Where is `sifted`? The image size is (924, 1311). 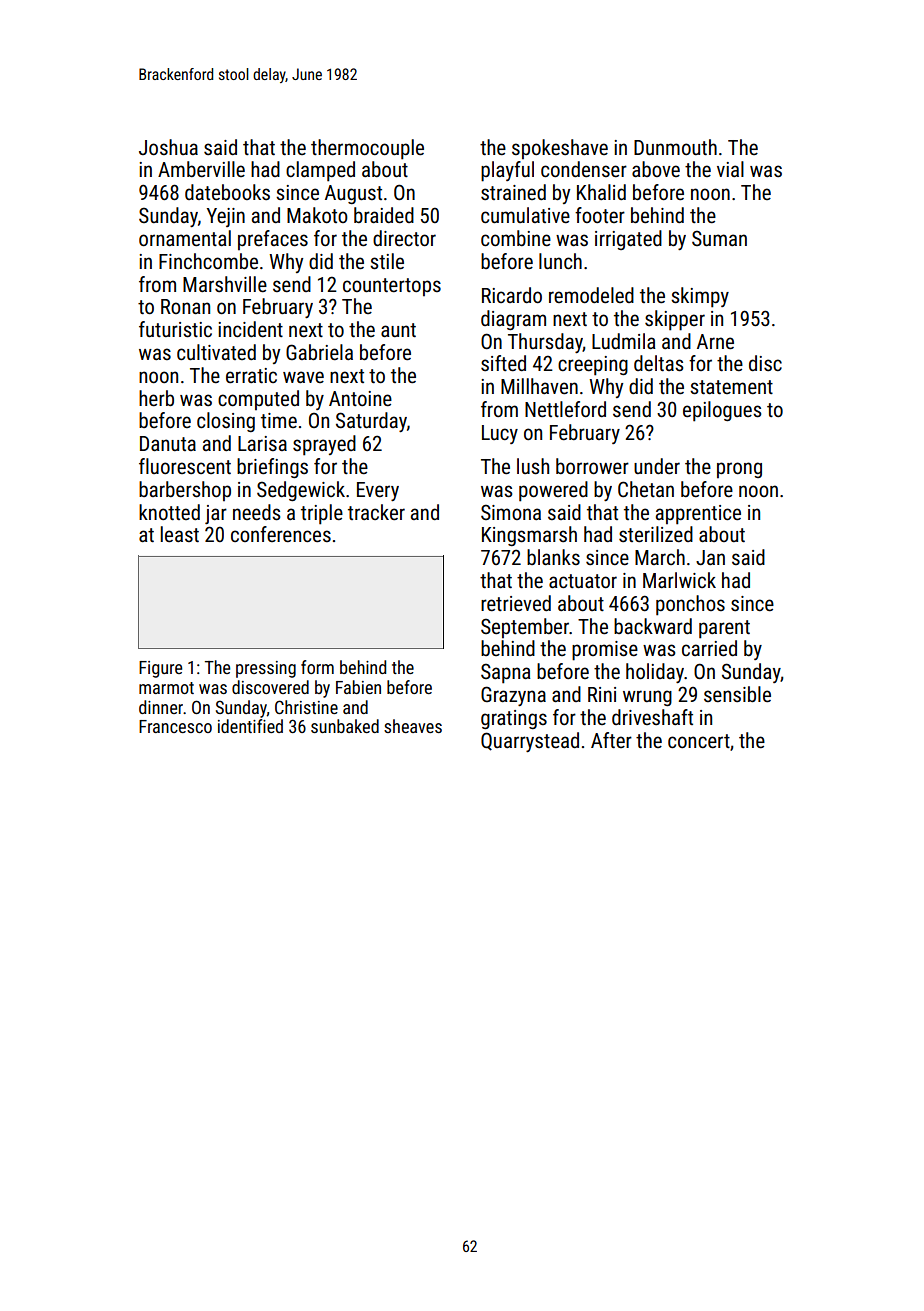
sifted is located at coordinates (503, 363).
